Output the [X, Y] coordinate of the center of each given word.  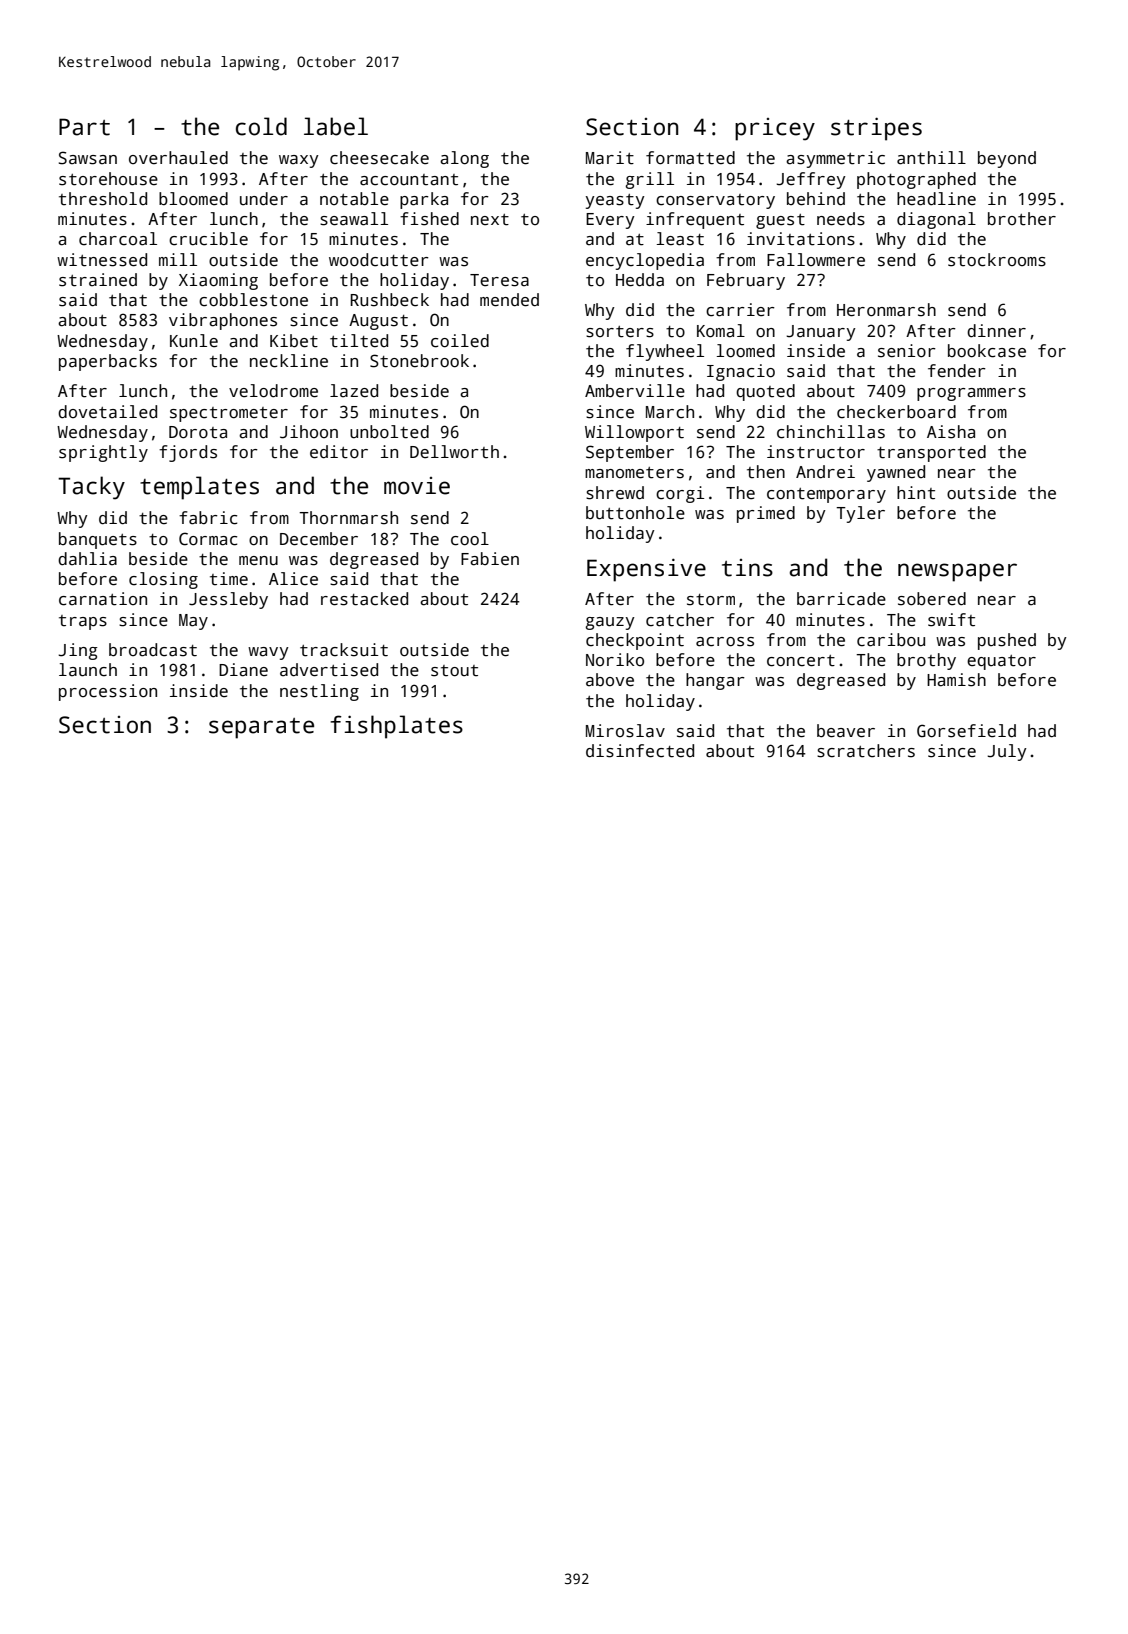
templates [199, 488]
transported [931, 453]
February [746, 281]
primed [766, 514]
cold [261, 126]
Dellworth [454, 452]
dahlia [87, 559]
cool [470, 539]
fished [429, 219]
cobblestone [253, 300]
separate [261, 728]
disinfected [640, 751]
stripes [876, 129]
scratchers [866, 751]
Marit [610, 158]
